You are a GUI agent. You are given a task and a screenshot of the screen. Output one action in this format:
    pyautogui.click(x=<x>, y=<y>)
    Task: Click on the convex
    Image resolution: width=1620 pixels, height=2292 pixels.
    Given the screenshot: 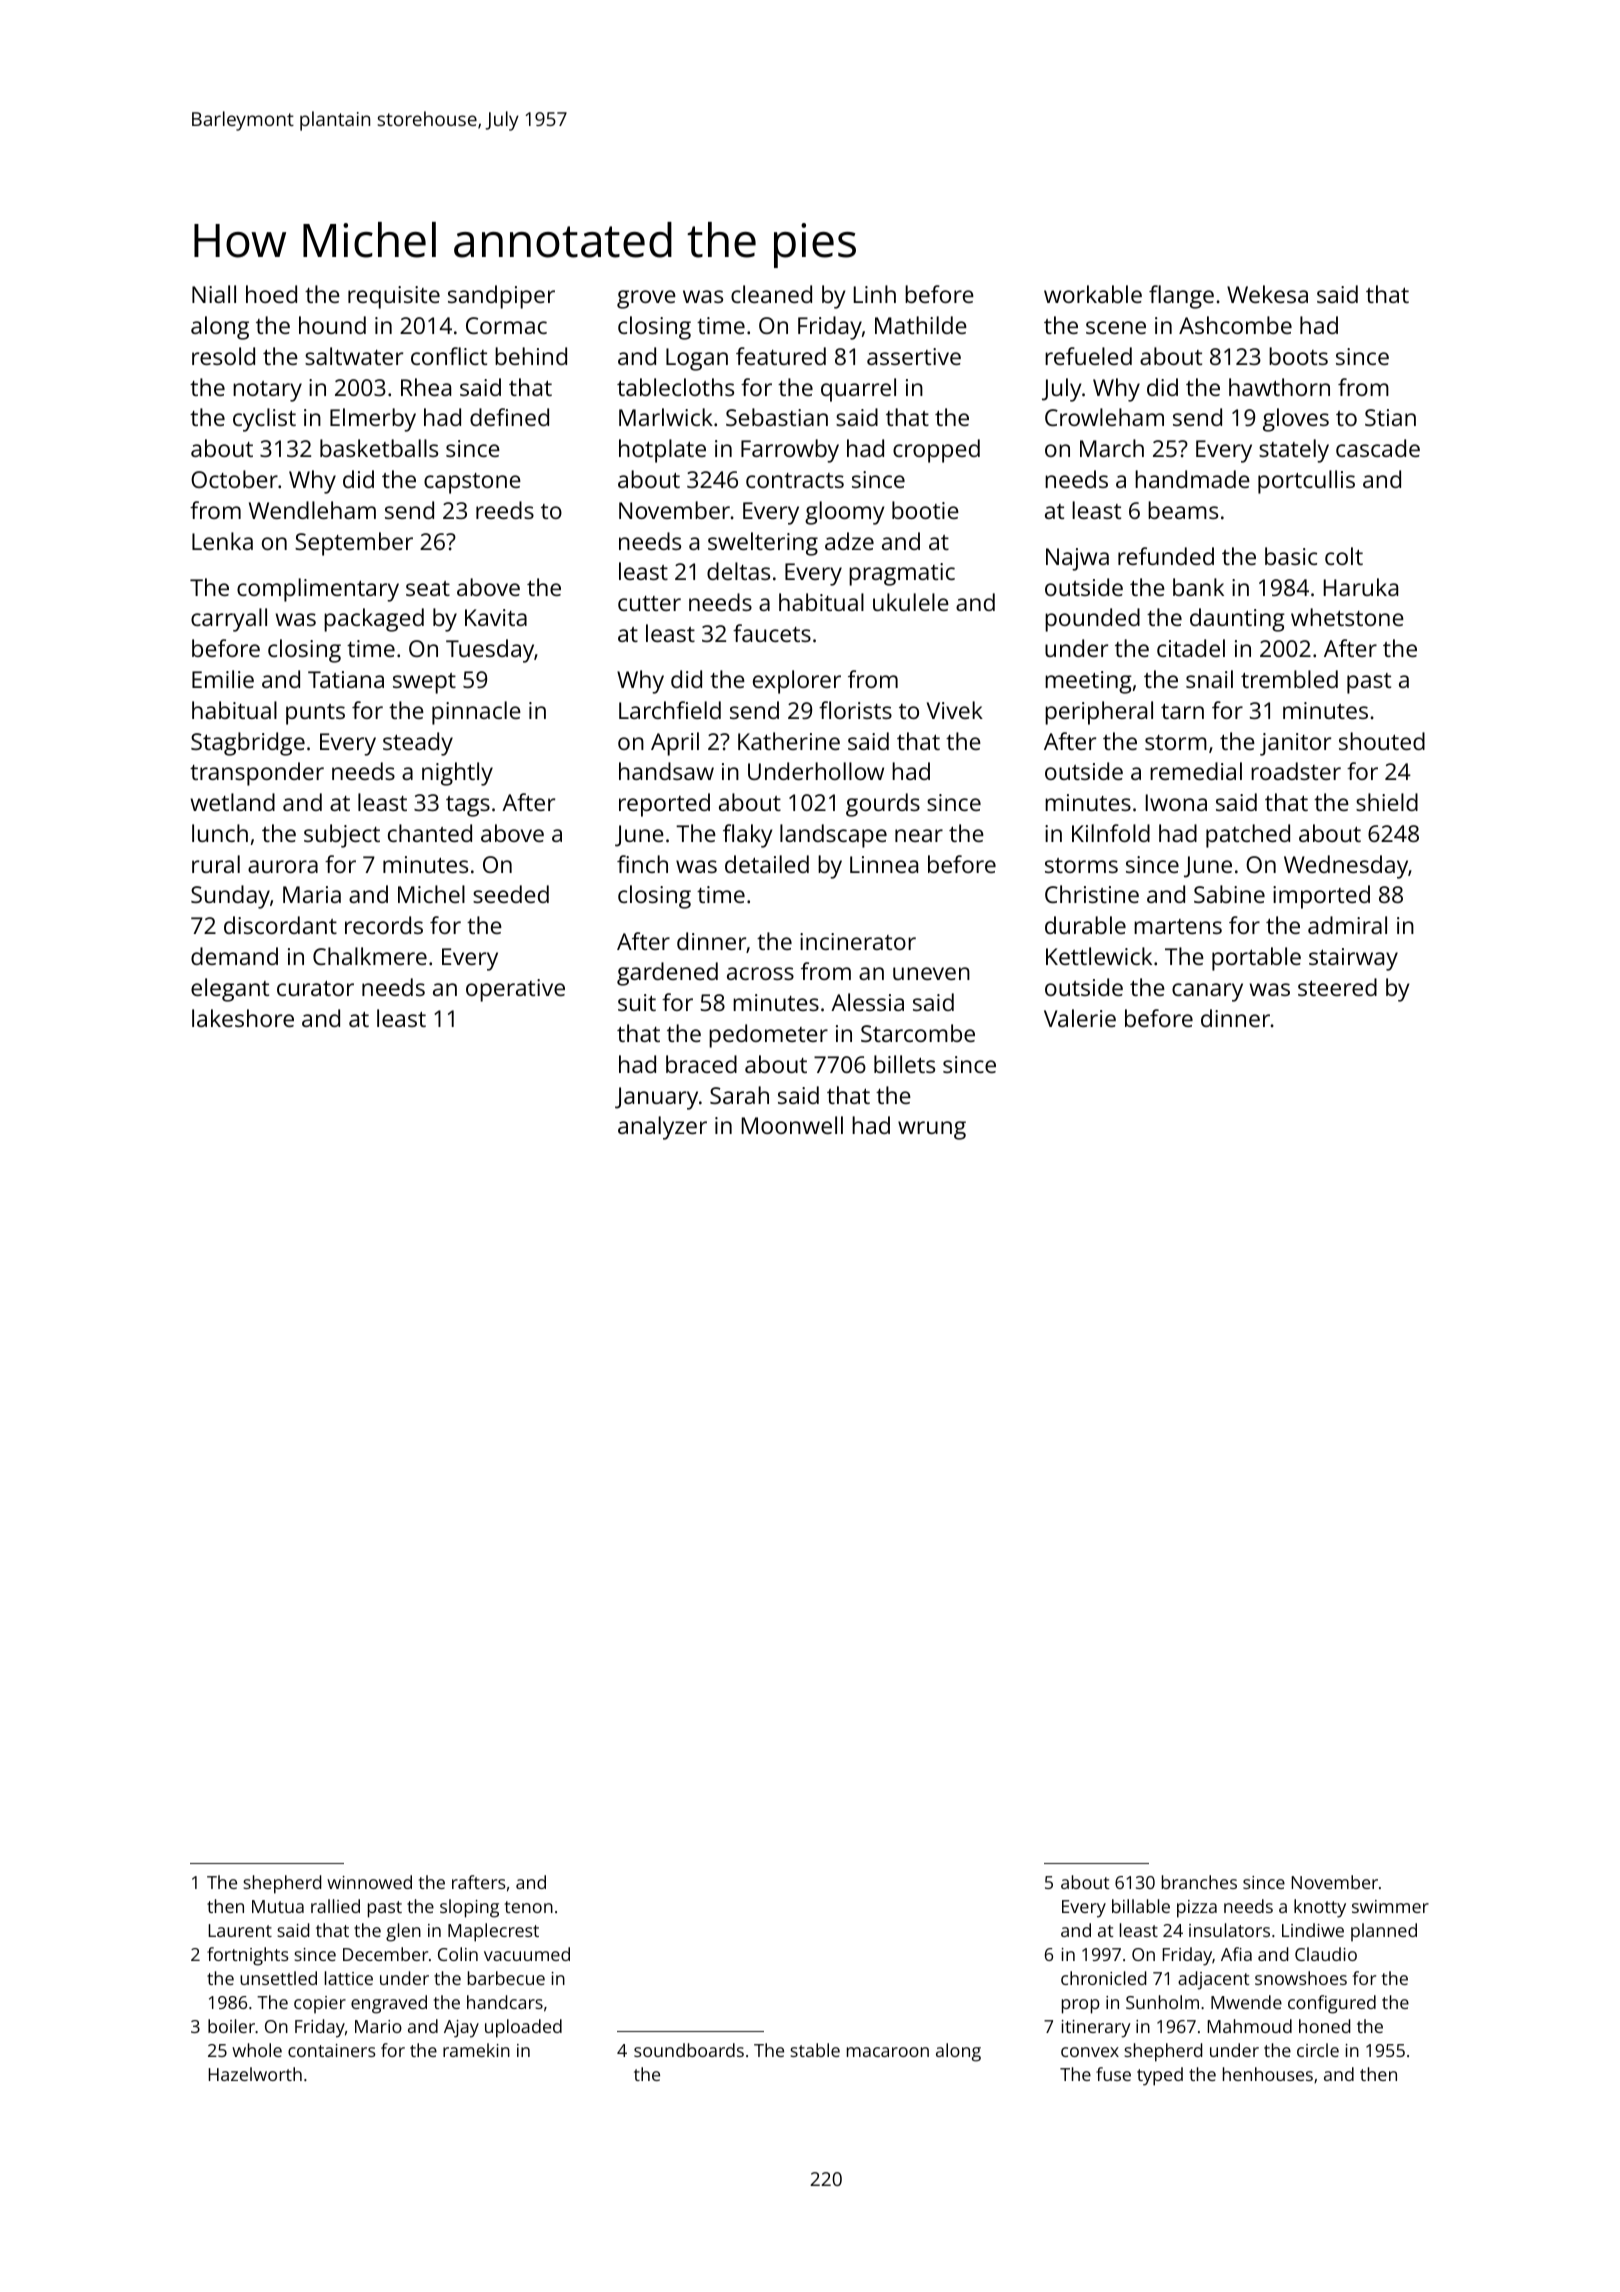 What is the action you would take?
    pyautogui.click(x=1090, y=2052)
